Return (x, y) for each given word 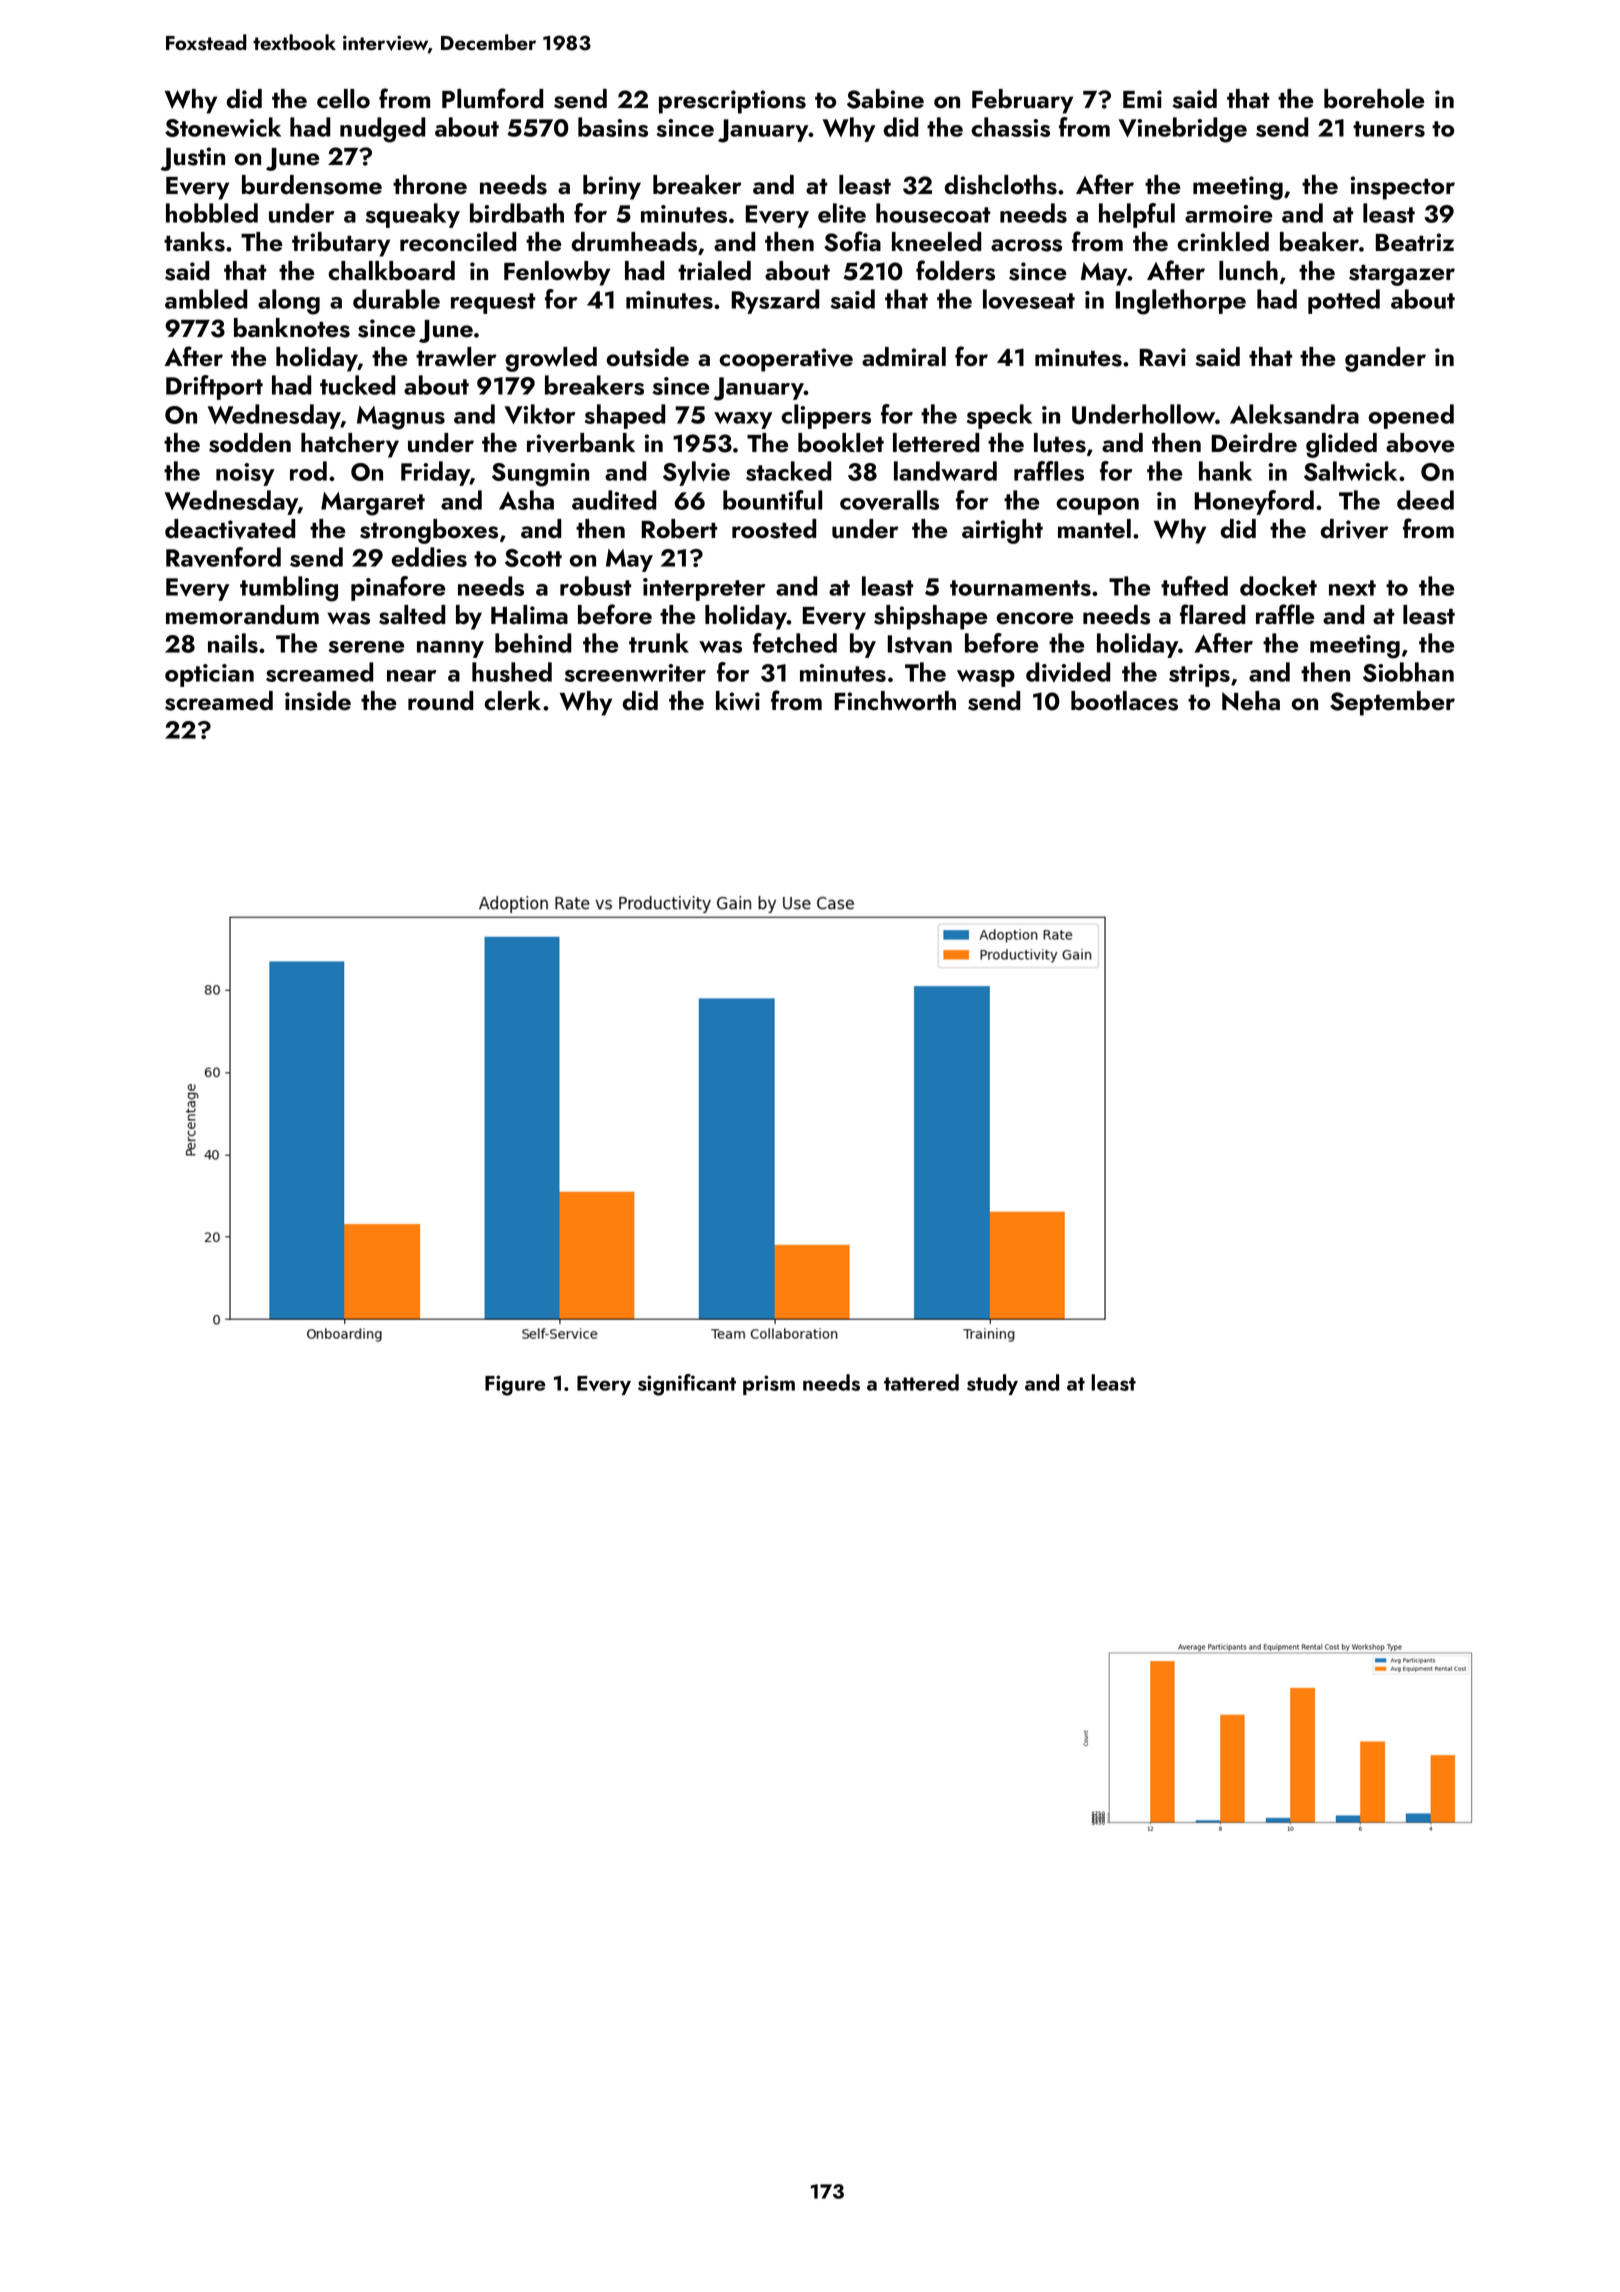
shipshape (930, 617)
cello (343, 99)
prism (769, 1385)
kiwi (738, 700)
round (440, 701)
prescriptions (732, 102)
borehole (1374, 99)
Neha (1251, 701)
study (992, 1384)
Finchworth (895, 701)
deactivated (230, 529)
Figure (515, 1385)
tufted (1194, 586)
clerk (512, 701)
